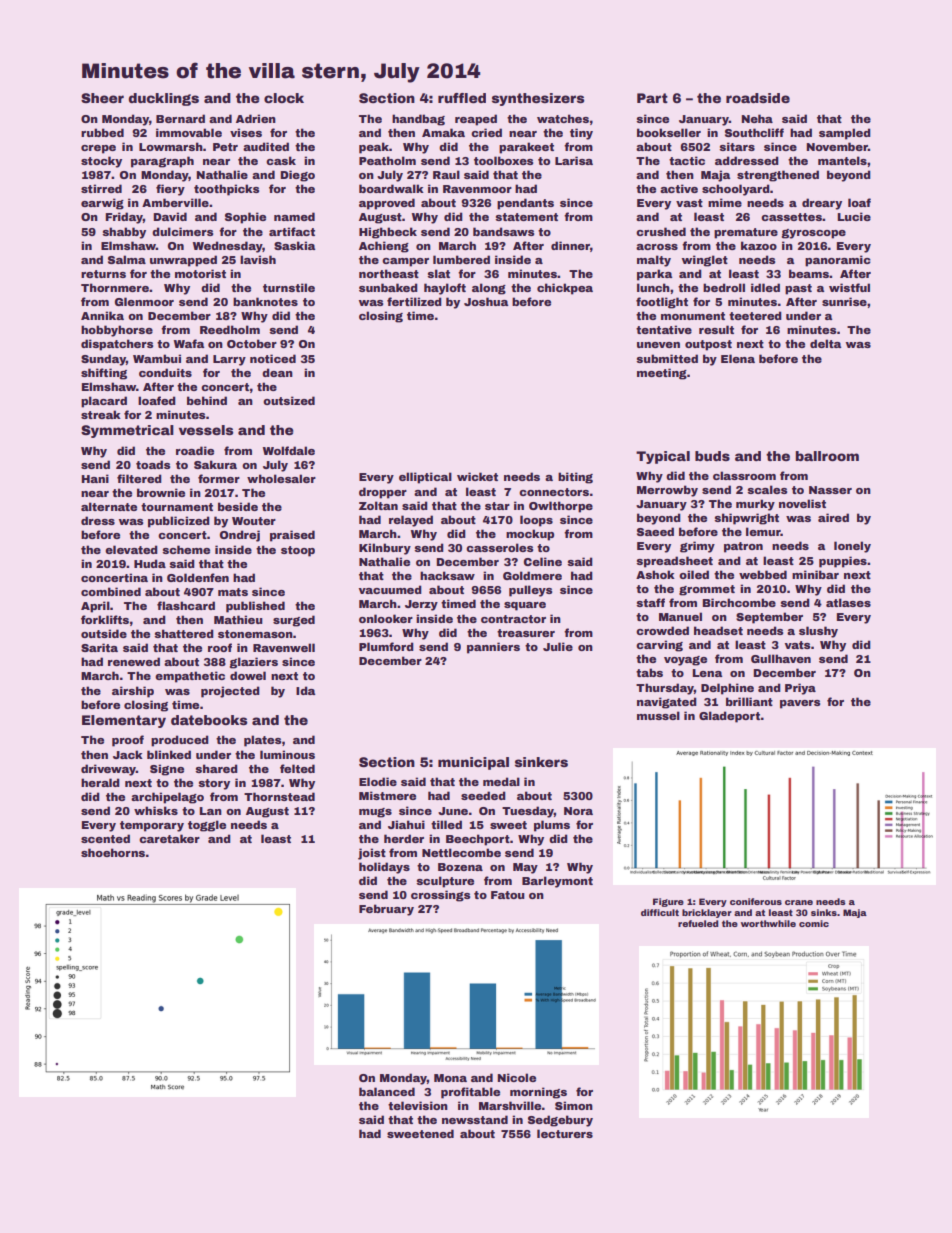 Image resolution: width=952 pixels, height=1233 pixels. I want to click on mussel, so click(658, 715).
